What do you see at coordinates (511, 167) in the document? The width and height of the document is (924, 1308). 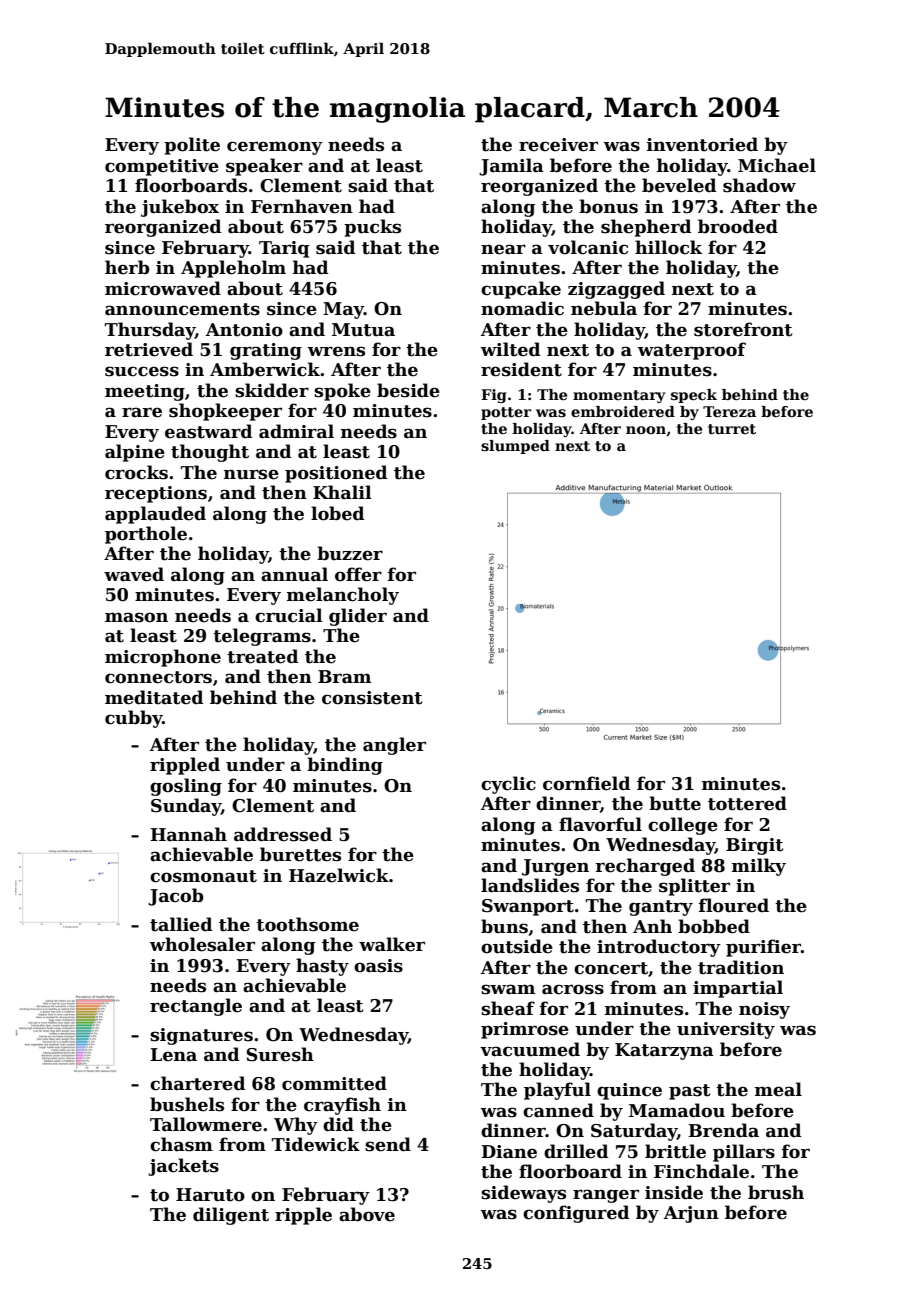 I see `Jamila` at bounding box center [511, 167].
